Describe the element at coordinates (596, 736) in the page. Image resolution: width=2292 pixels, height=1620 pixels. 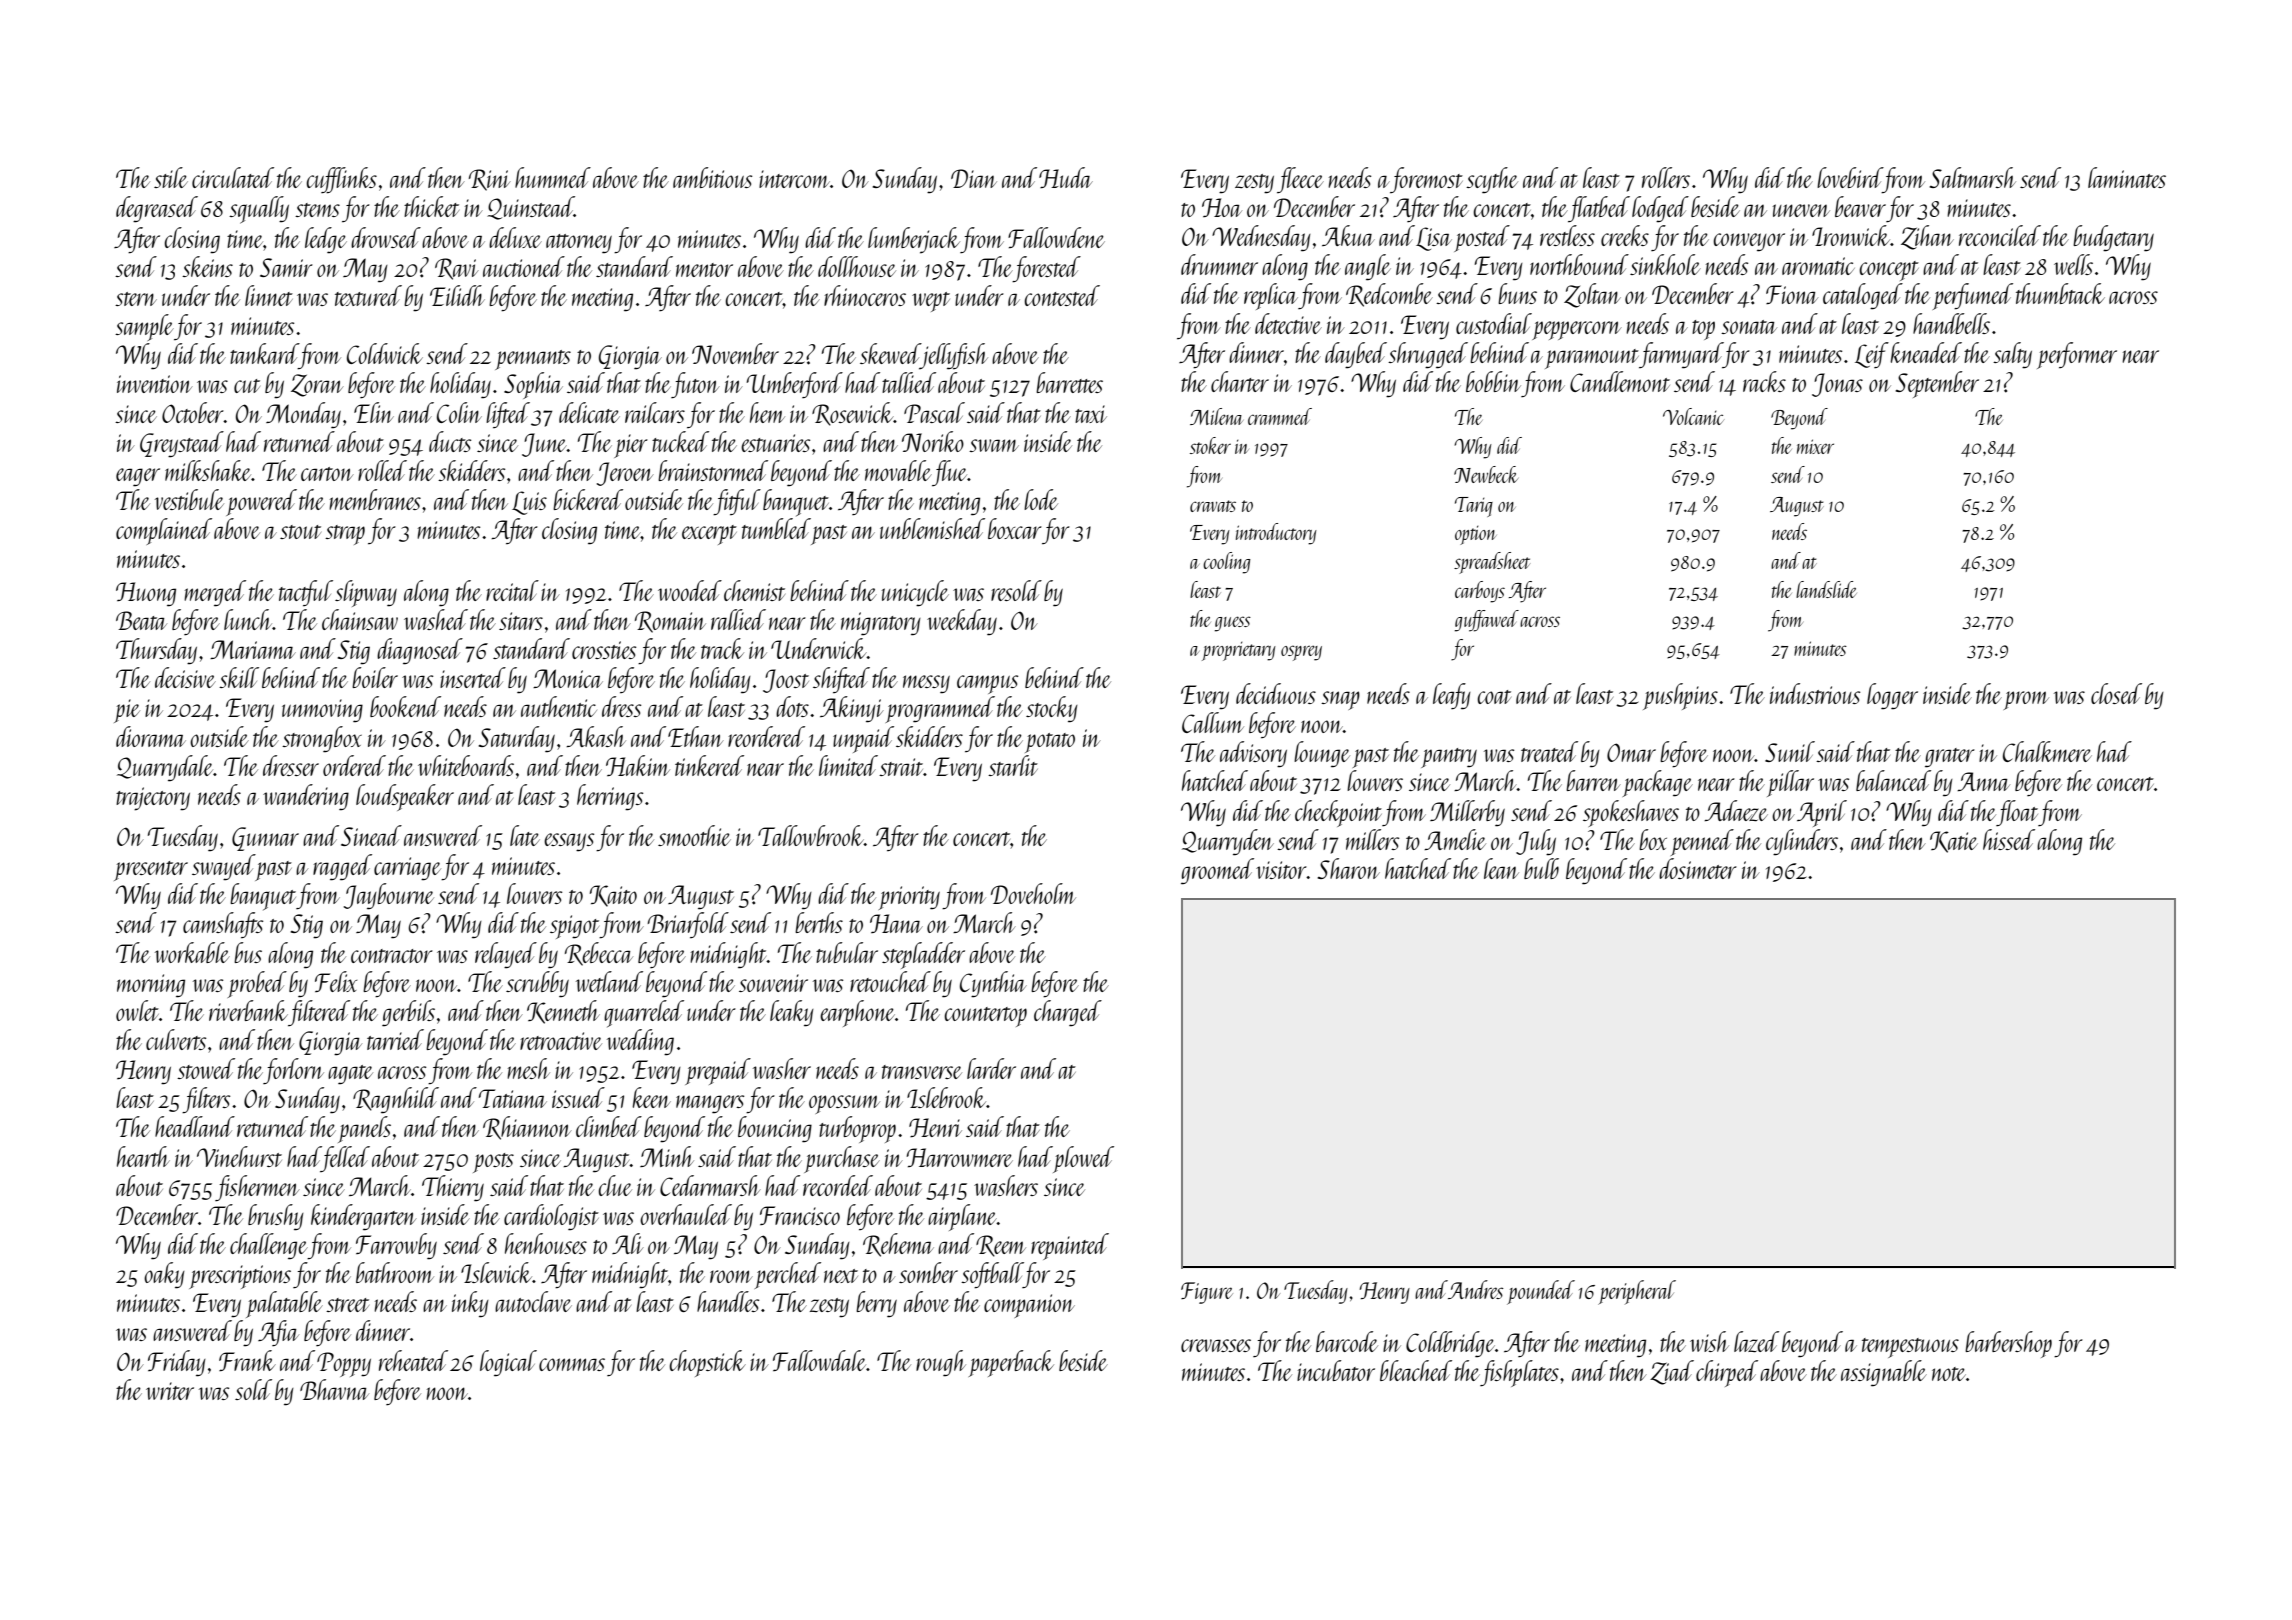
I see `Akash` at that location.
